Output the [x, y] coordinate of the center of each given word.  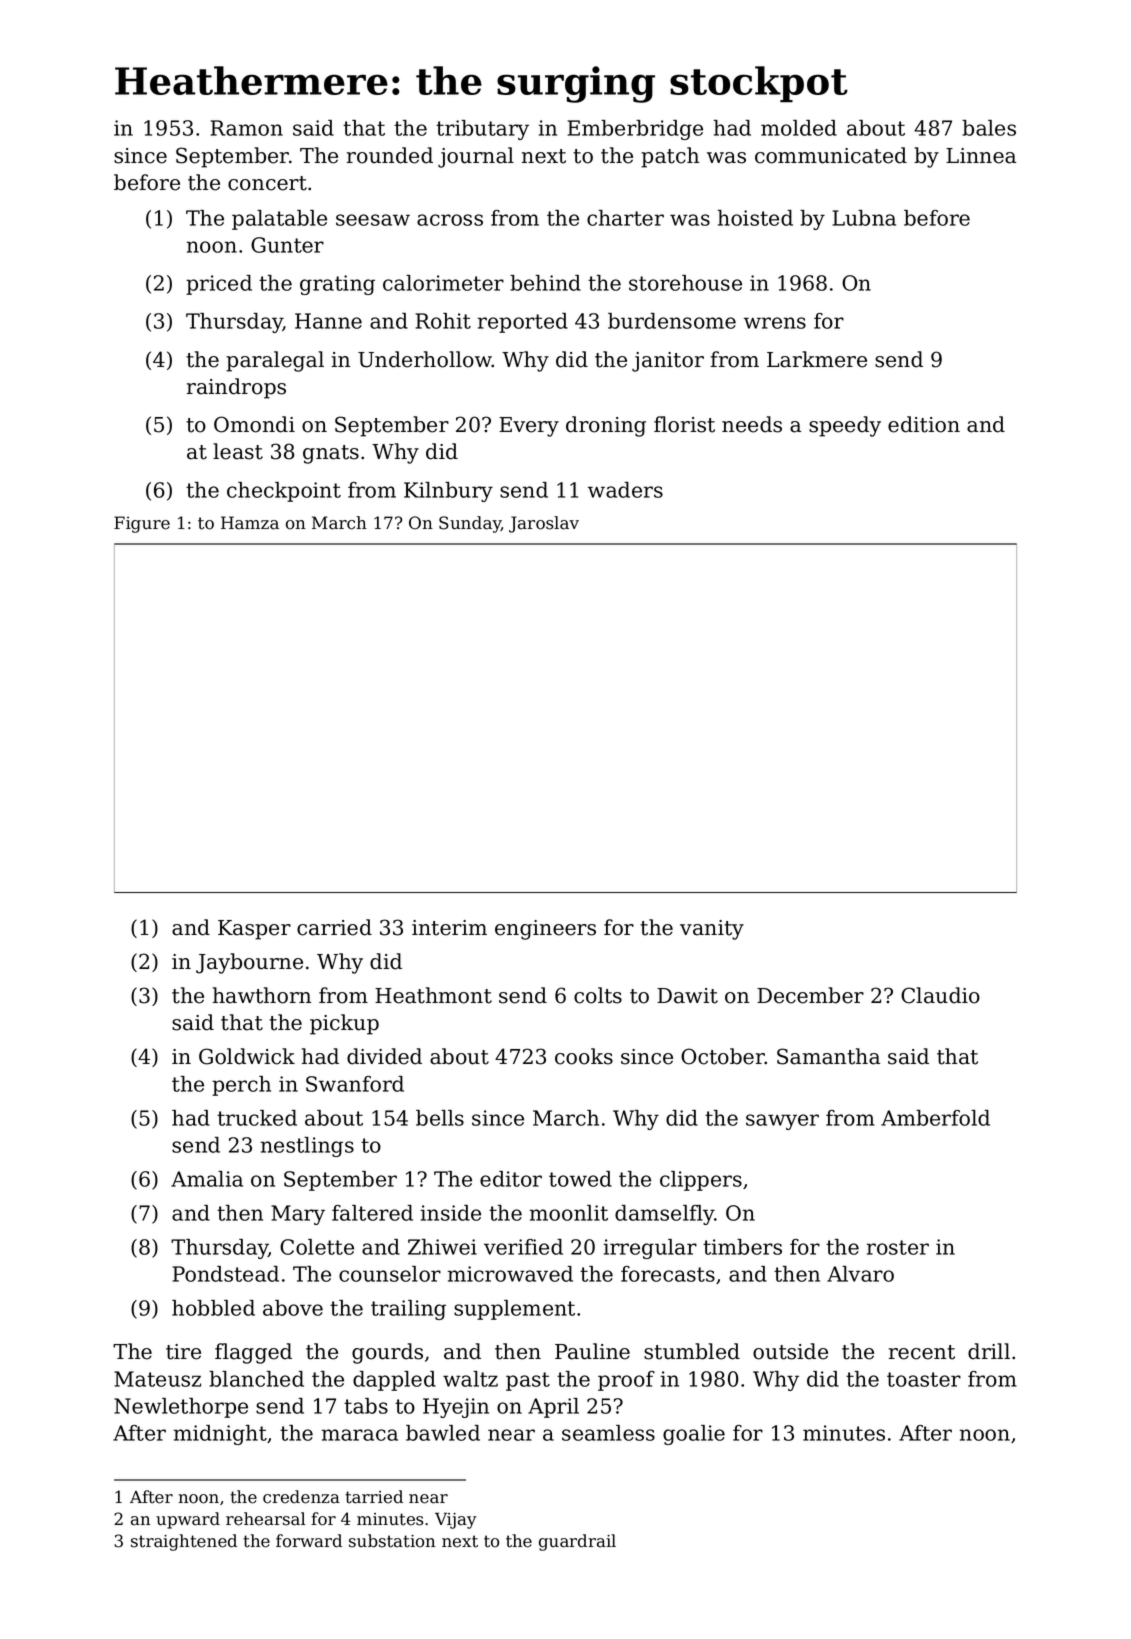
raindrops [236, 388]
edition [924, 424]
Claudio [940, 995]
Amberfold [935, 1118]
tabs [366, 1406]
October [723, 1056]
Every [529, 427]
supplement [514, 1310]
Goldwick [247, 1056]
